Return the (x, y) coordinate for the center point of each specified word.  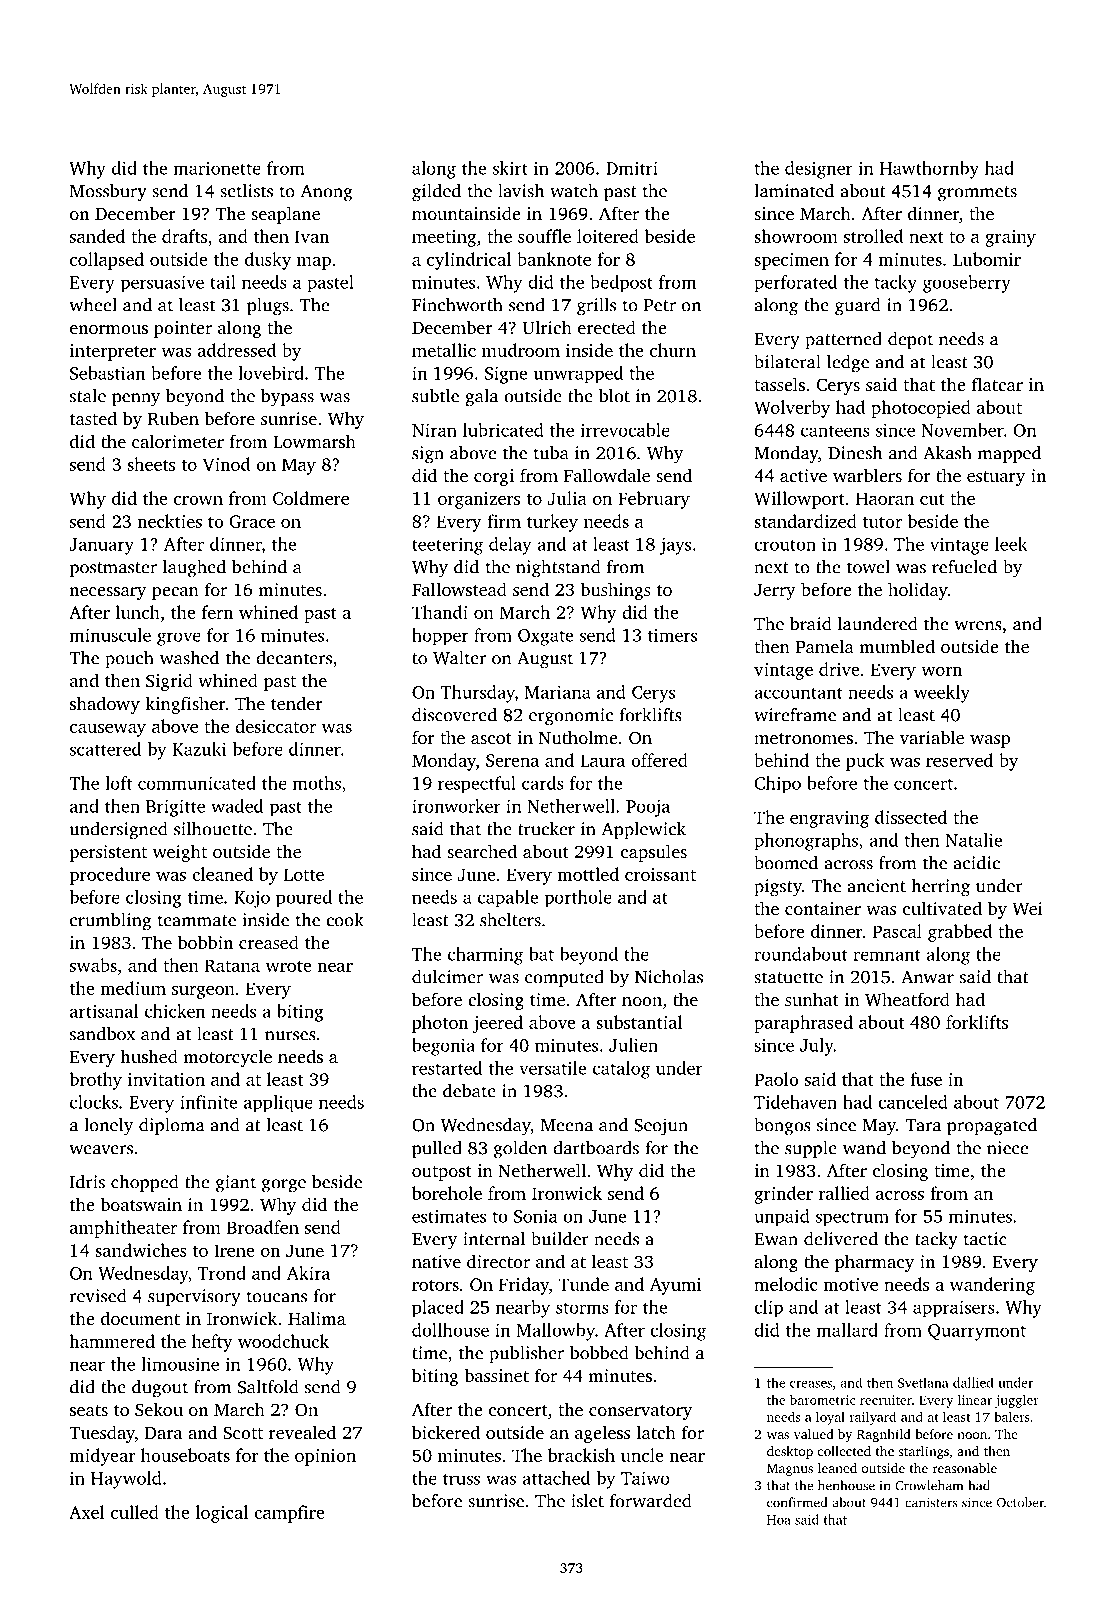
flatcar (997, 384)
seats (89, 1410)
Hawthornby (929, 170)
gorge (284, 1186)
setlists (246, 191)
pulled (437, 1149)
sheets (151, 464)
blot (614, 396)
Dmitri (632, 168)
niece (1007, 1148)
